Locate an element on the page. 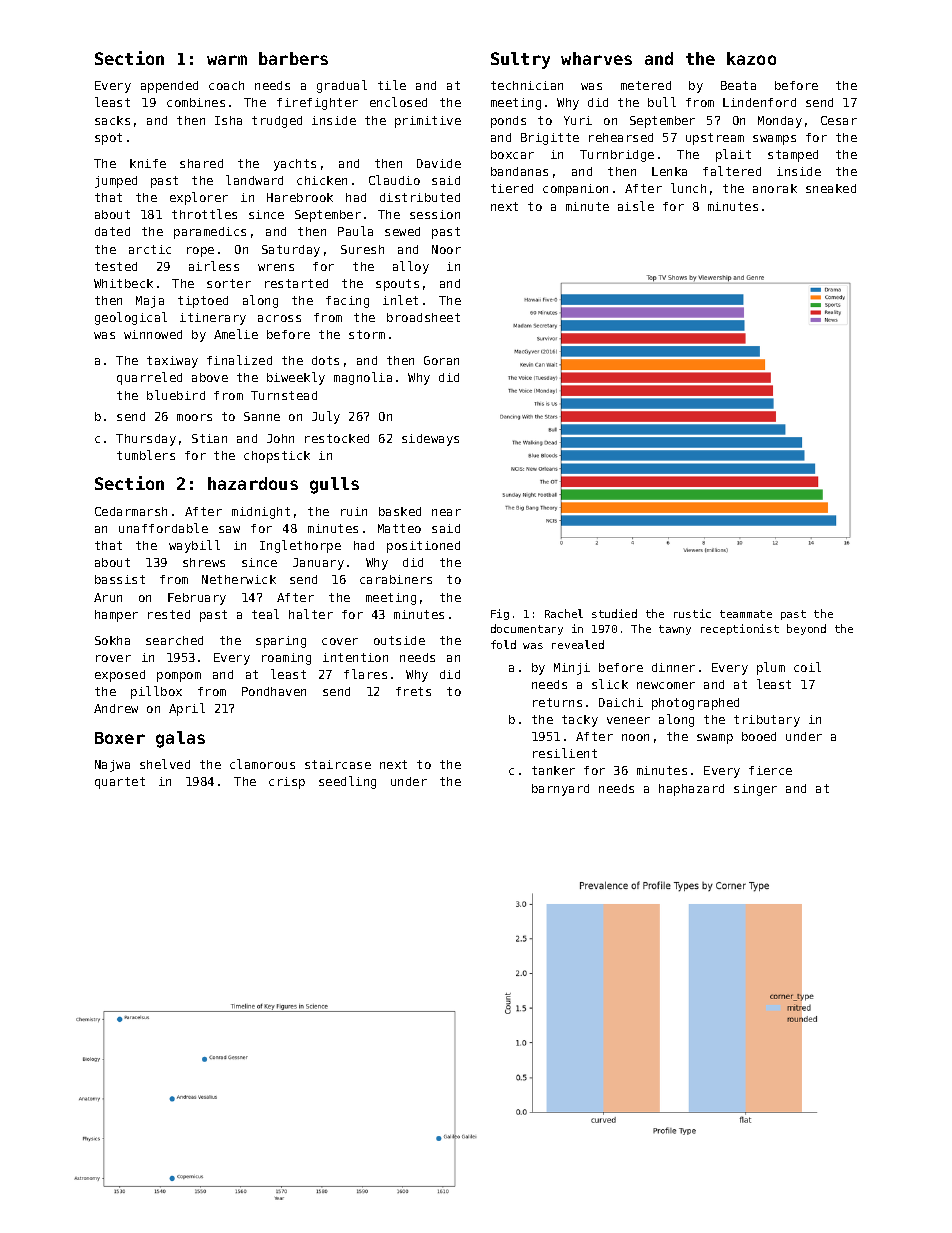  kazoo is located at coordinates (751, 58).
